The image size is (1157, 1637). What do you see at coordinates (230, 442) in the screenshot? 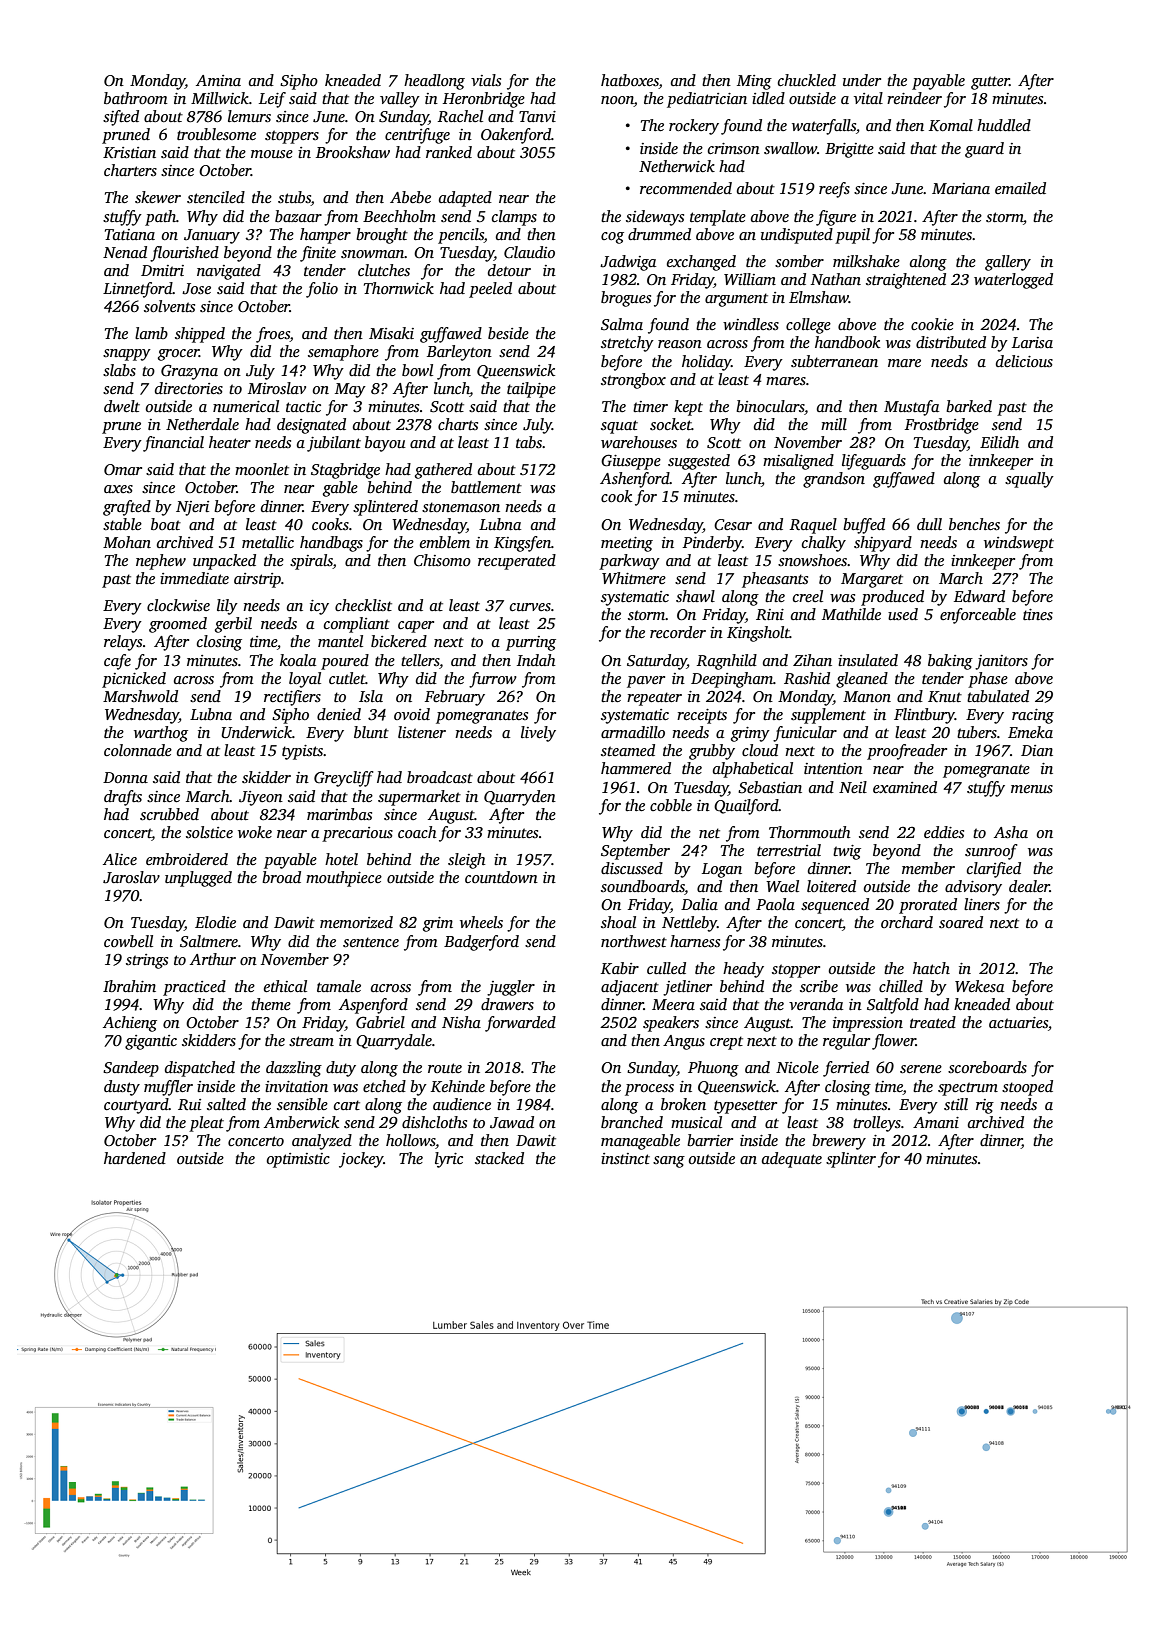
I see `heater` at bounding box center [230, 442].
